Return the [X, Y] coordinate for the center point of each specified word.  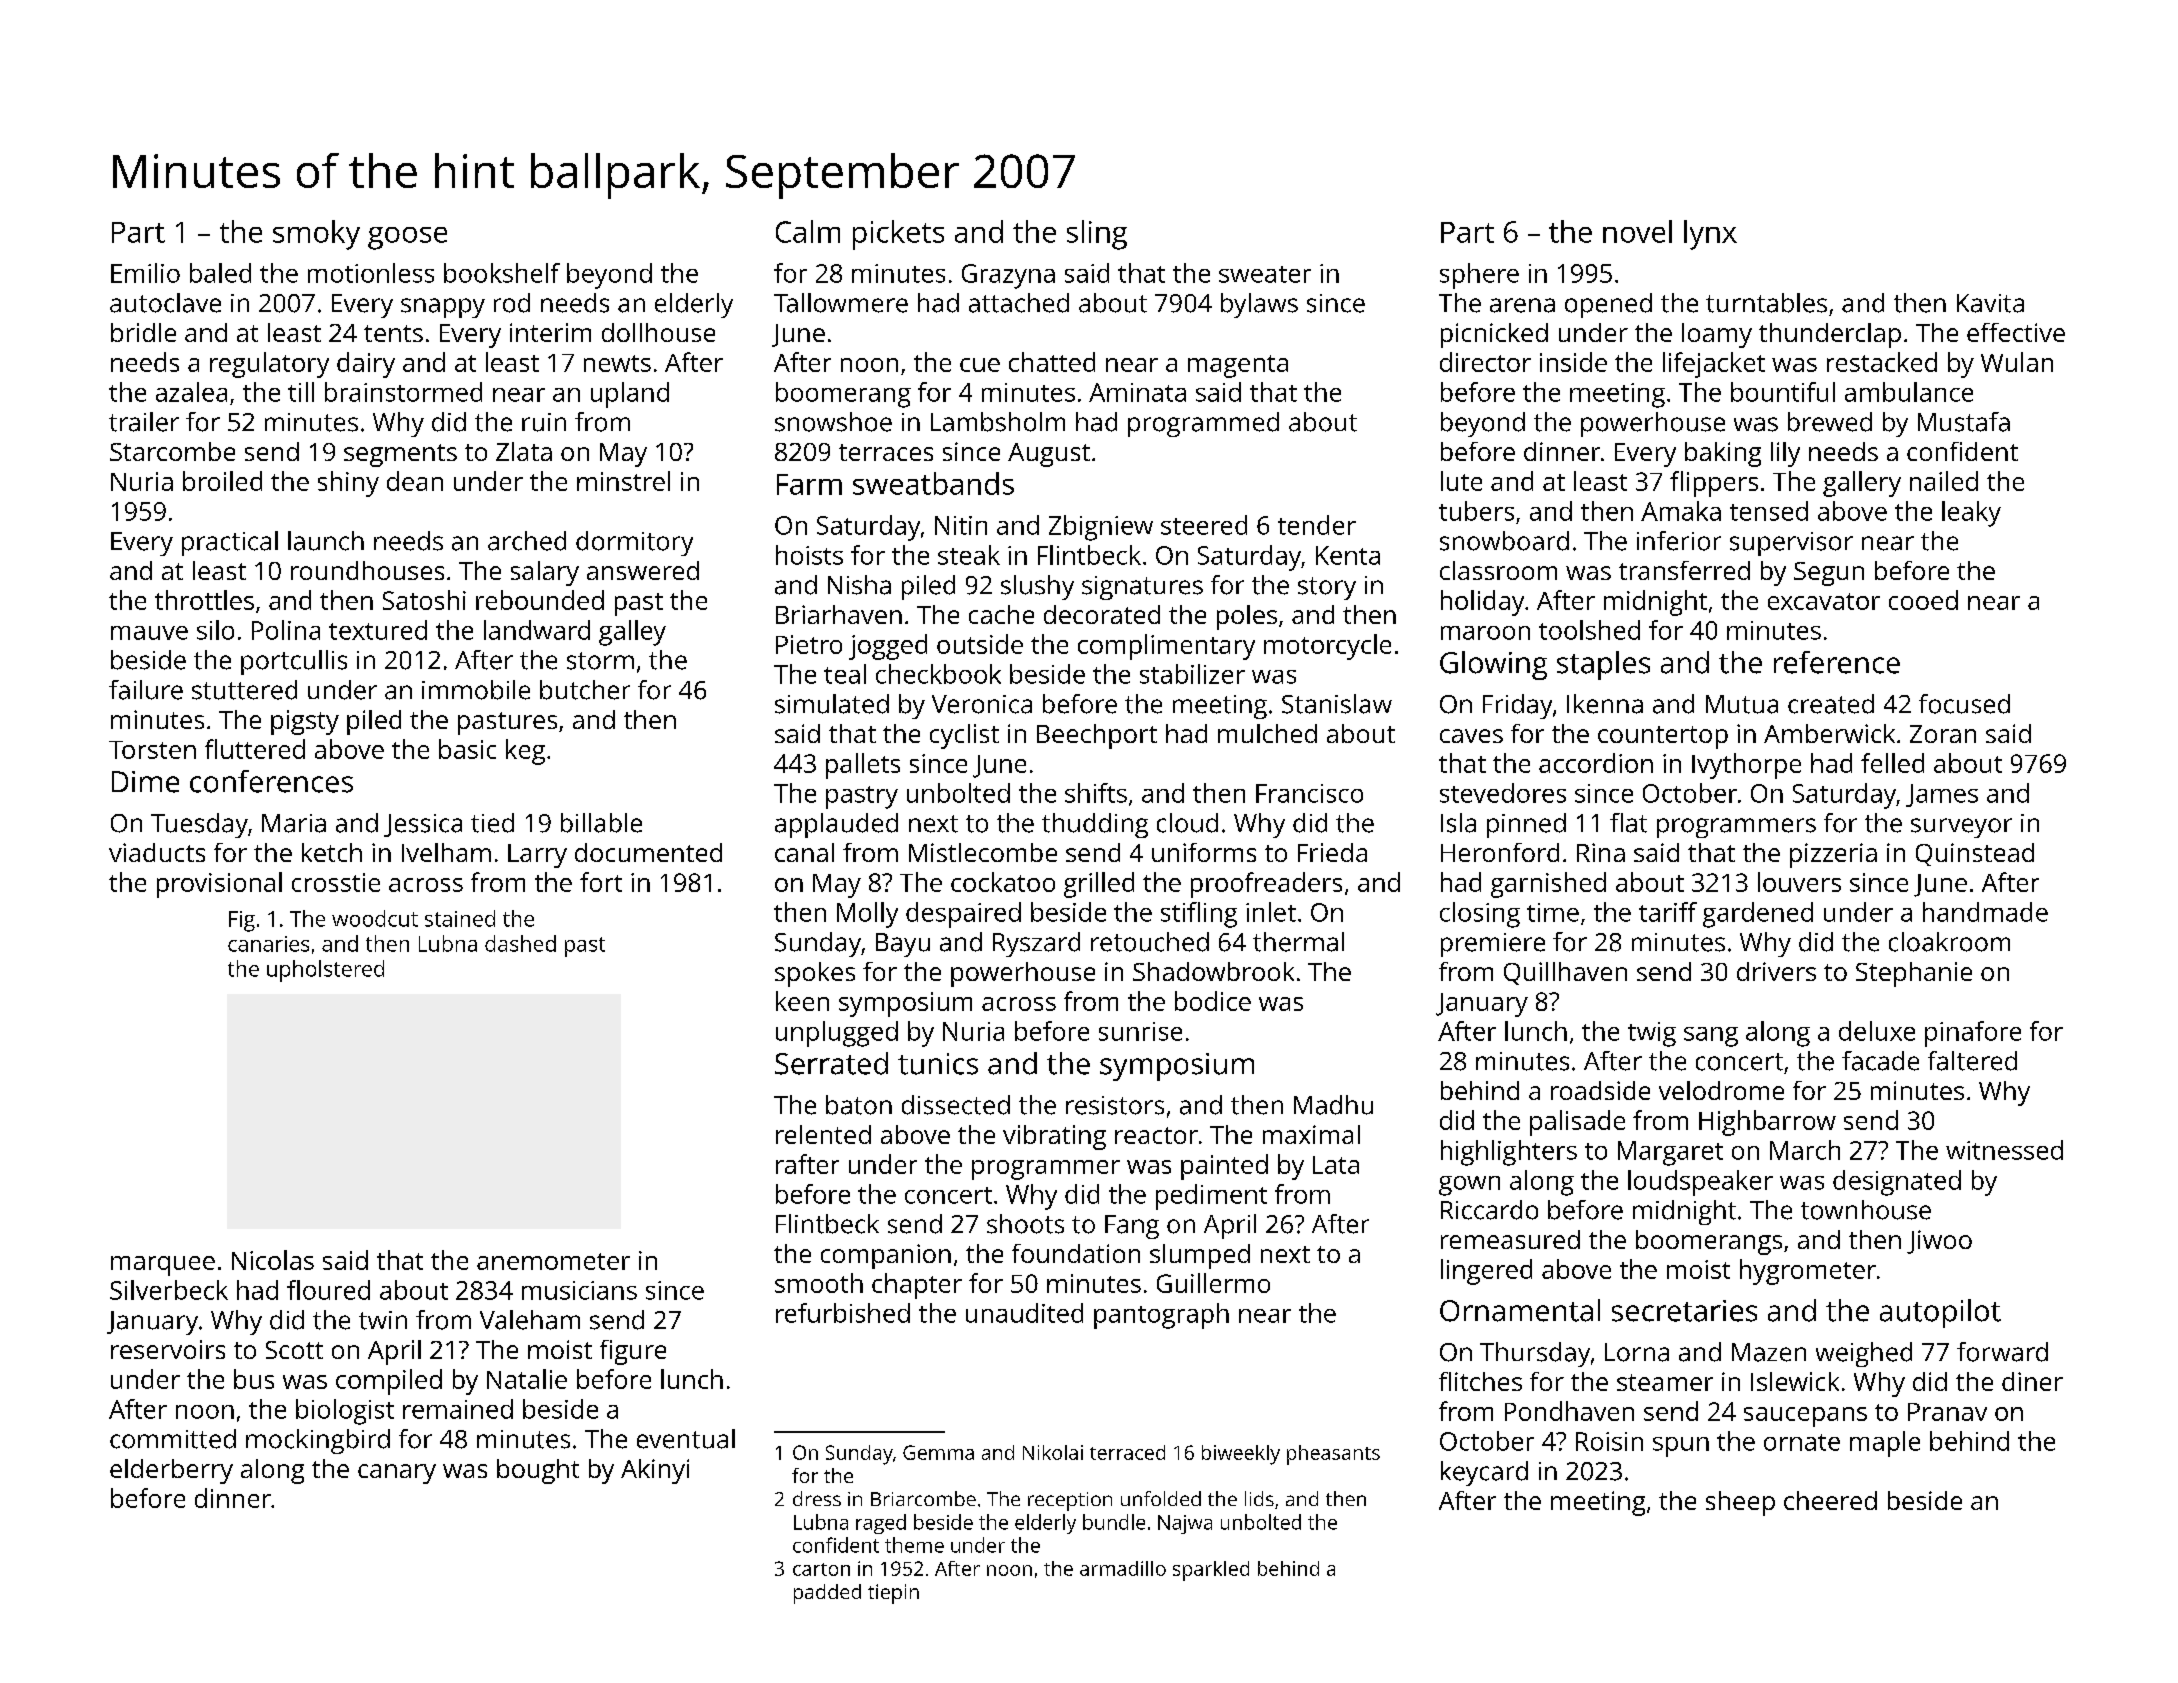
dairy [366, 365]
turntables [1766, 303]
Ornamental [1520, 1310]
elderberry [171, 1471]
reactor [1156, 1135]
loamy [1717, 335]
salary [545, 573]
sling [1097, 235]
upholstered [325, 971]
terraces [886, 452]
